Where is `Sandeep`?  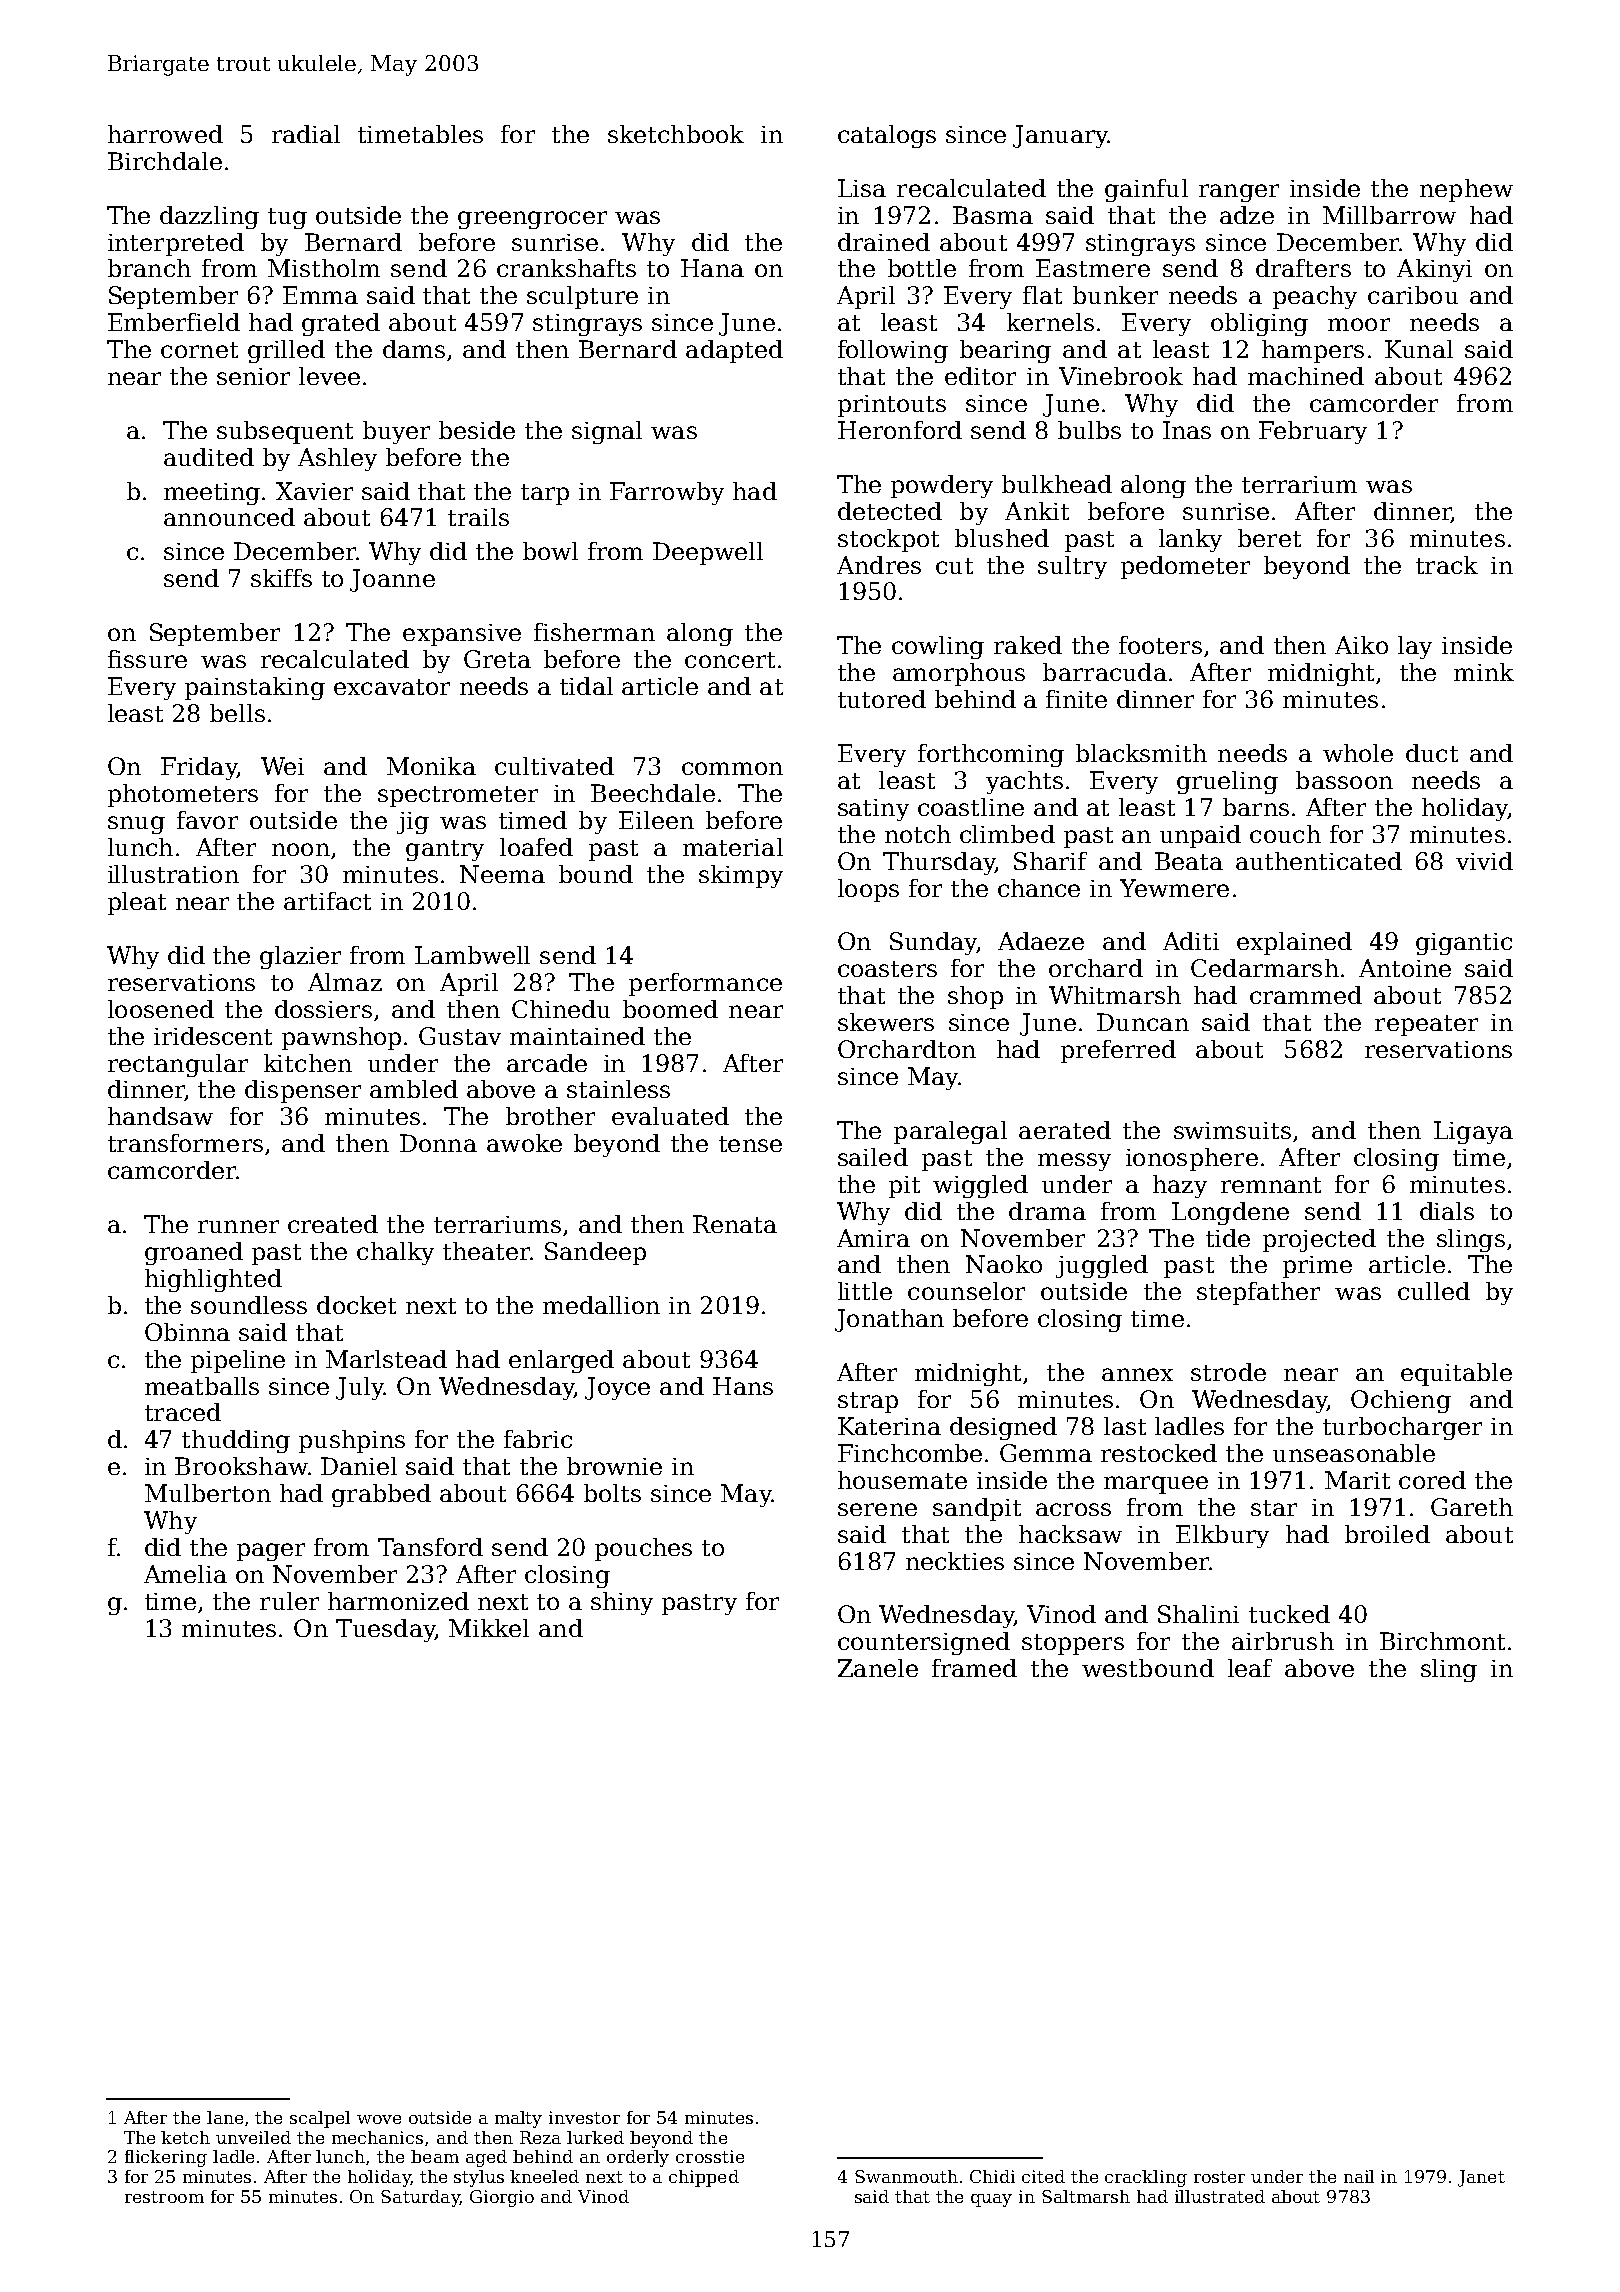 Sandeep is located at coordinates (595, 1253).
